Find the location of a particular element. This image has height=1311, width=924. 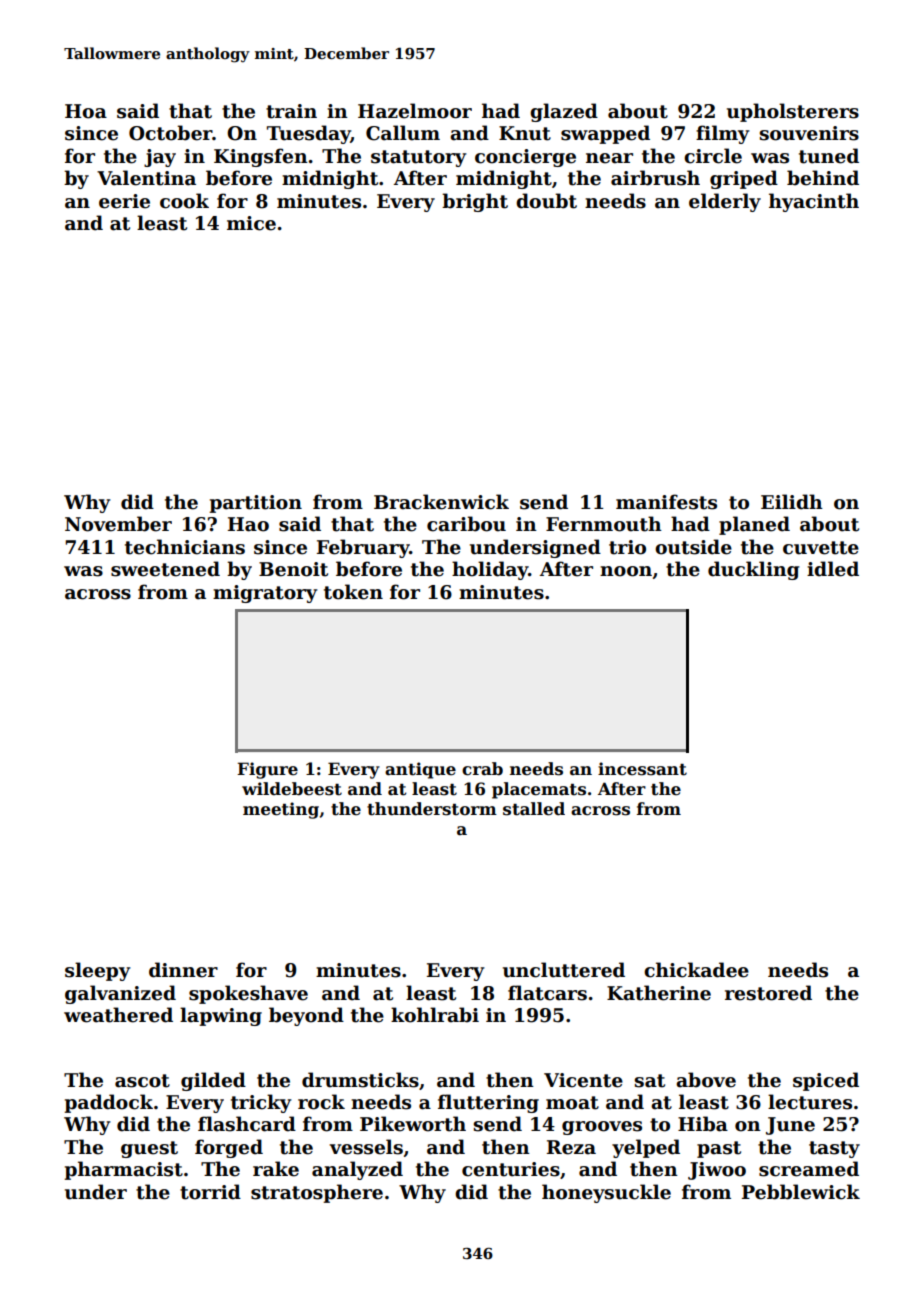

Fernmouth is located at coordinates (604, 524).
